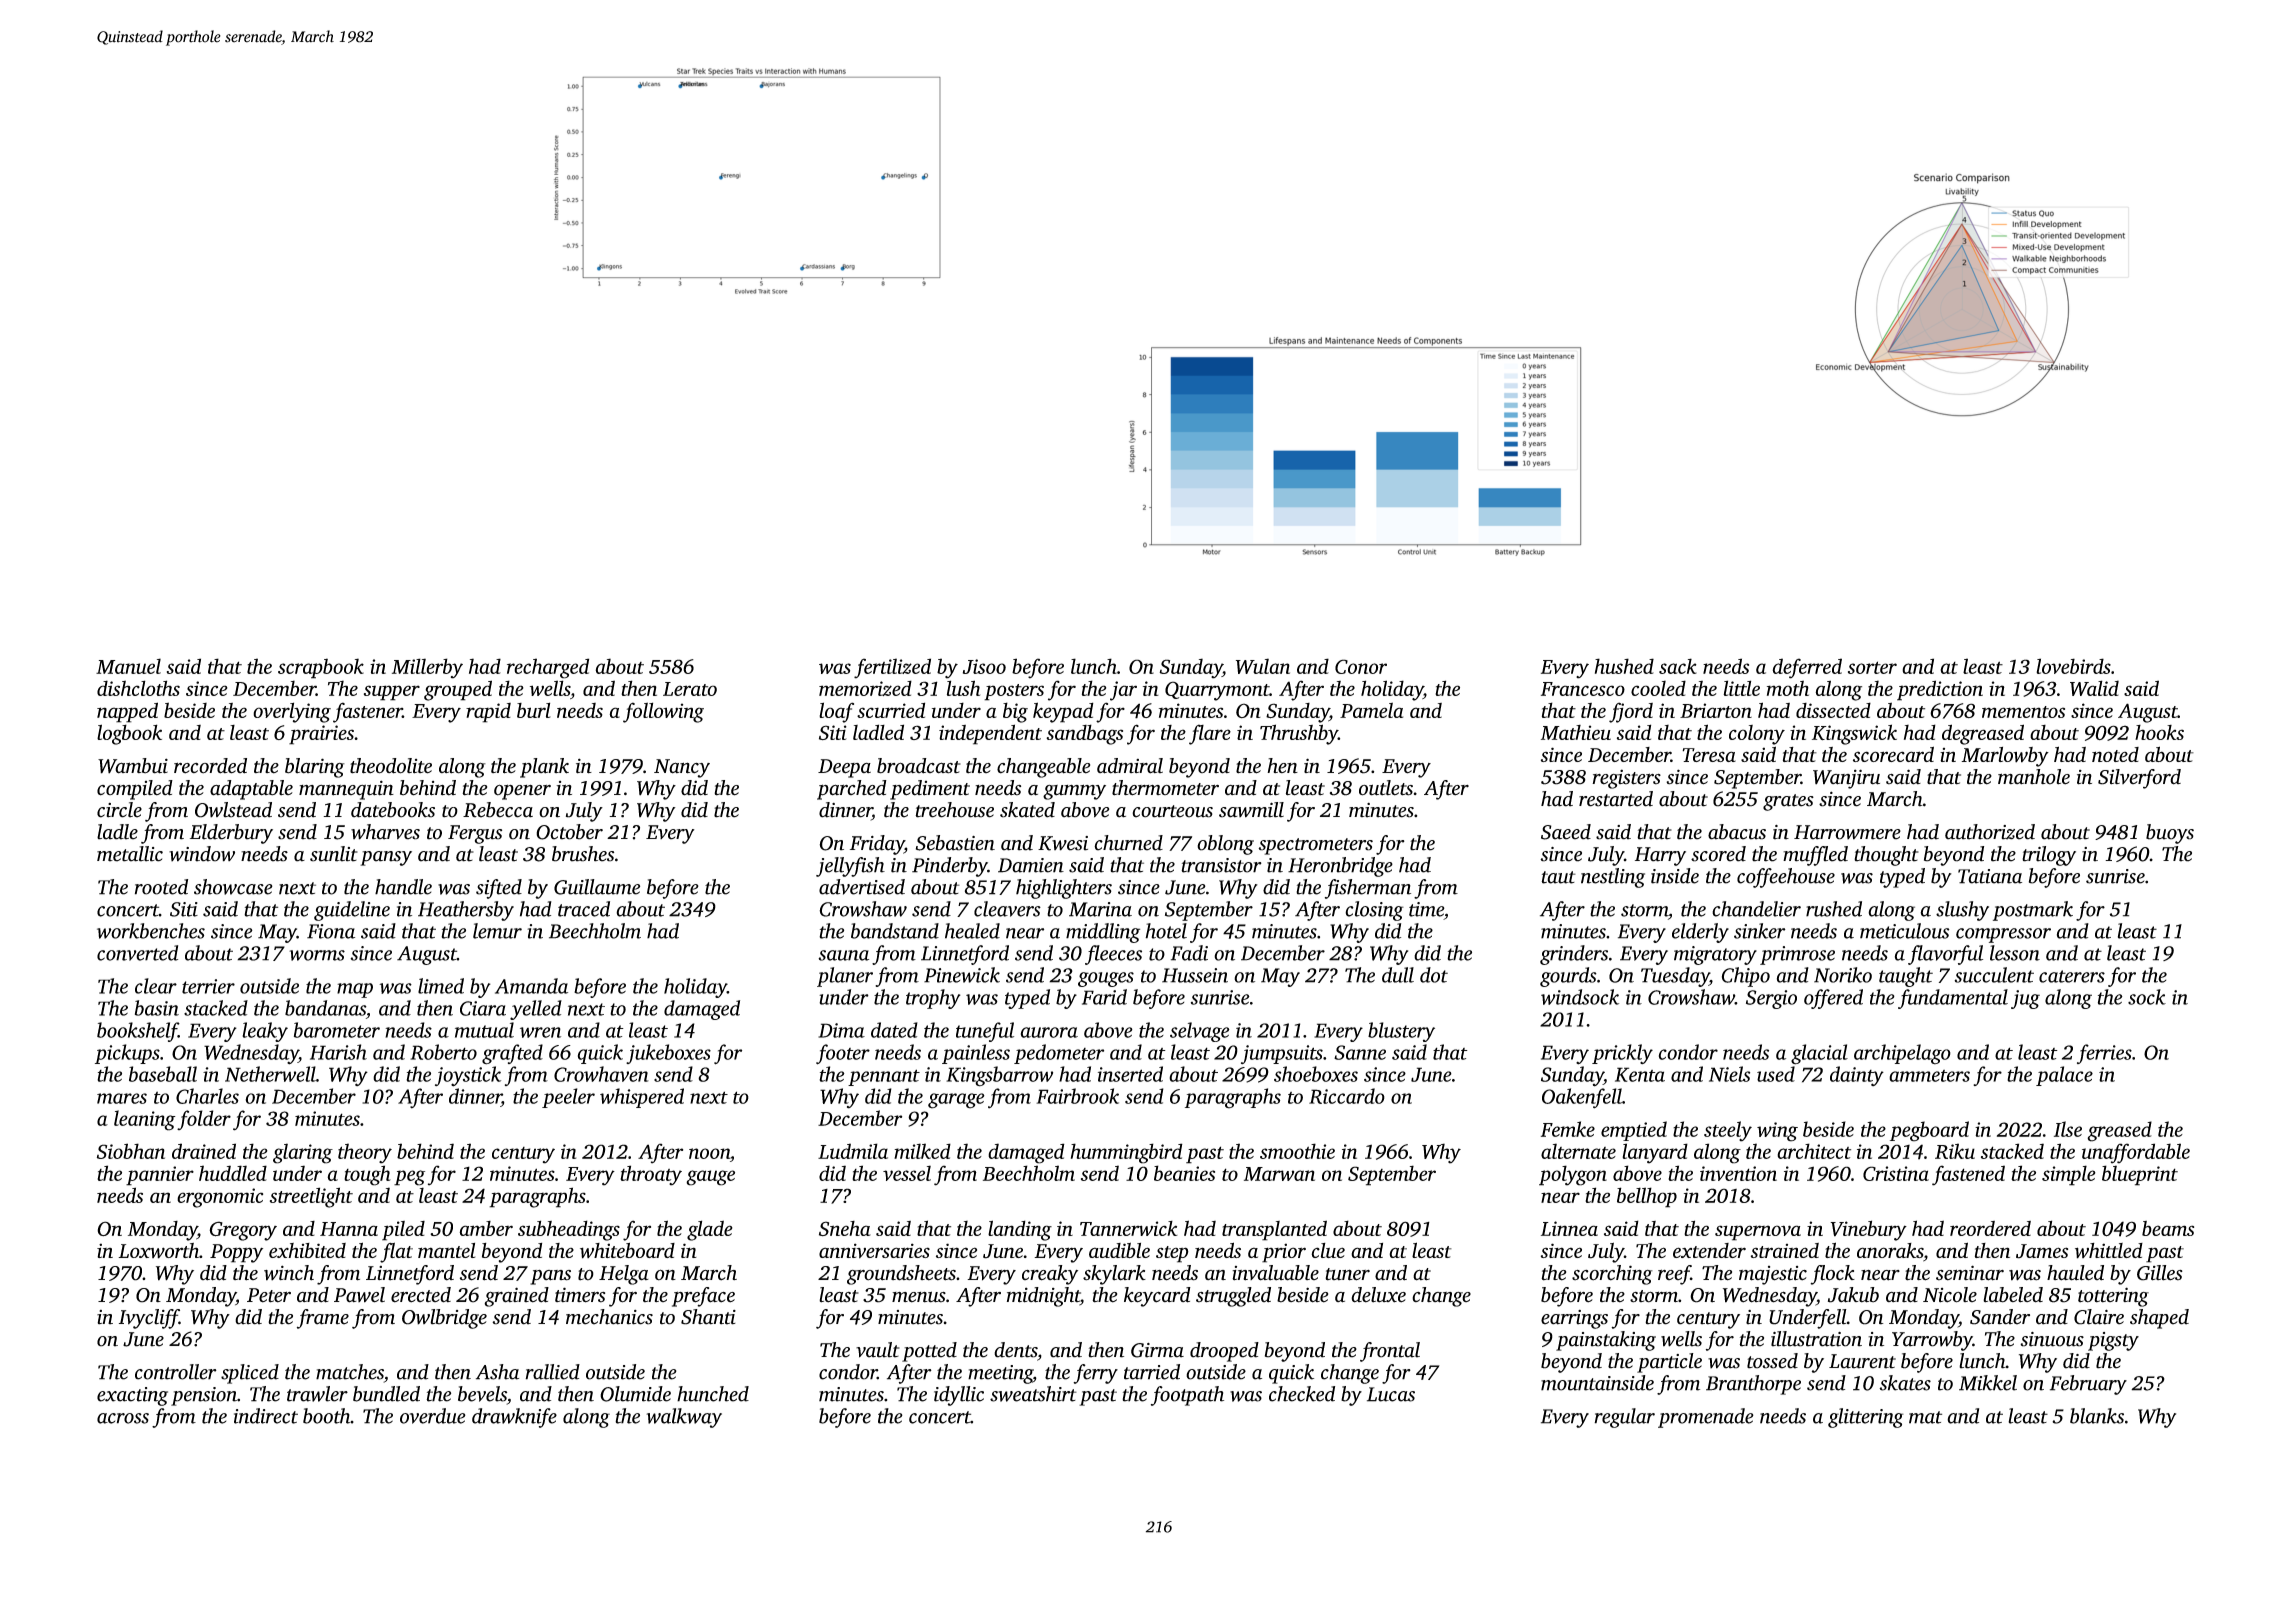 The width and height of the image is (2292, 1620). Describe the element at coordinates (1569, 1228) in the image. I see `Linnea` at that location.
